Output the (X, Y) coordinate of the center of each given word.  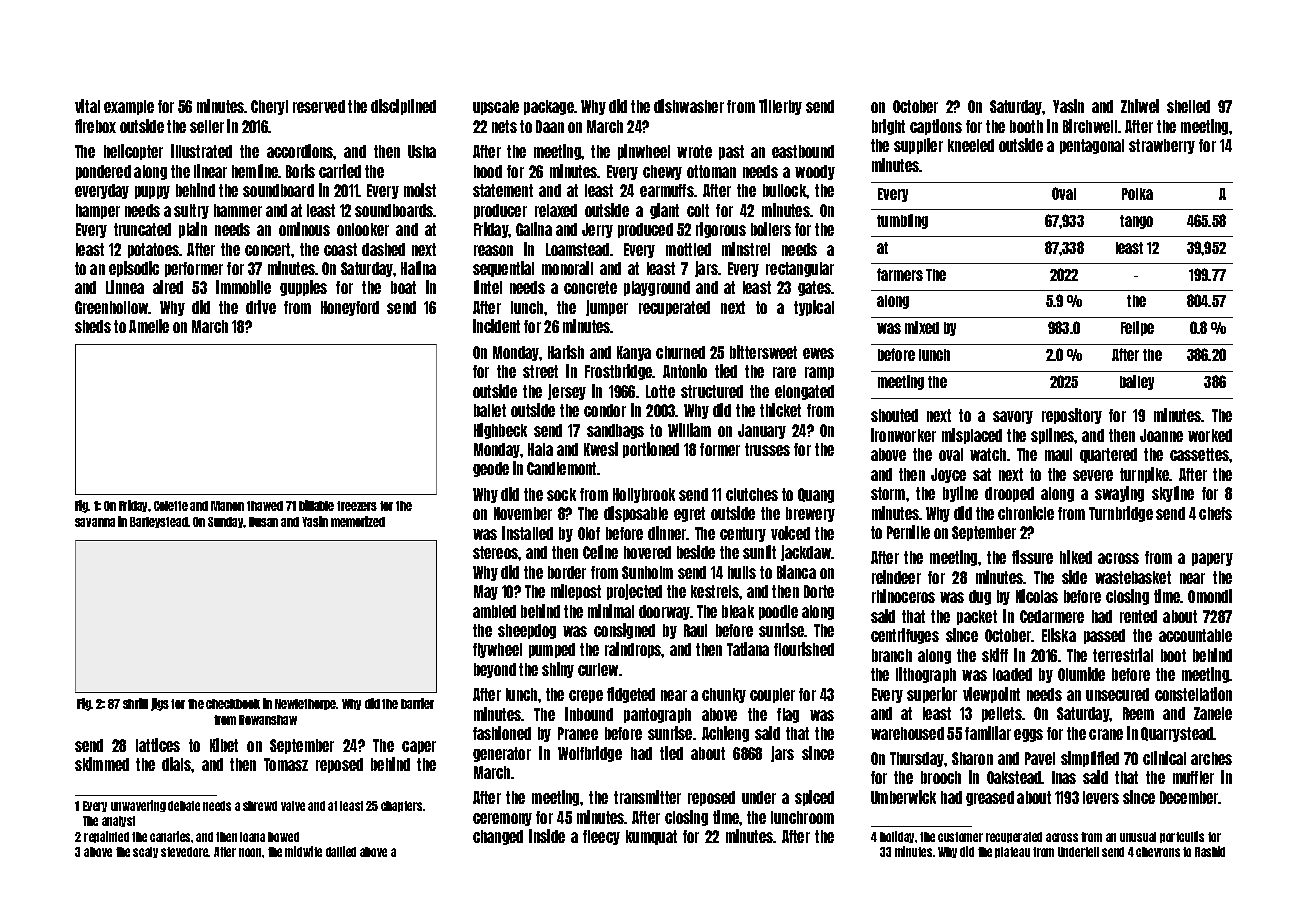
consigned (624, 631)
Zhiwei (1140, 106)
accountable (1195, 635)
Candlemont (562, 468)
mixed (922, 327)
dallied (341, 851)
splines (1053, 436)
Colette (171, 506)
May (486, 592)
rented (1138, 616)
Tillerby (780, 107)
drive (261, 307)
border (567, 572)
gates (815, 288)
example (129, 107)
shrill (135, 703)
